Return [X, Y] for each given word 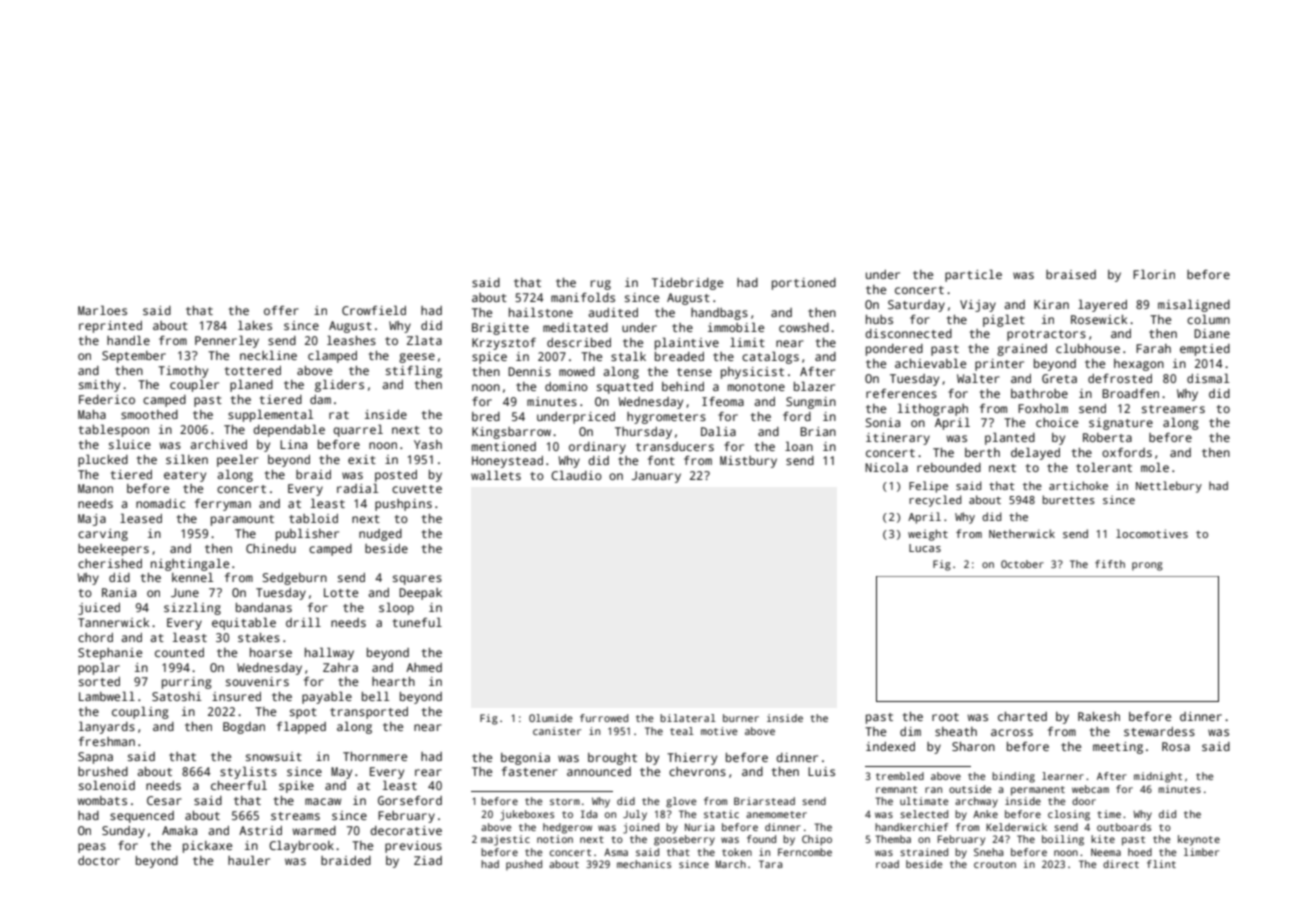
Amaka [179, 830]
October [1022, 564]
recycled [935, 501]
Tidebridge [687, 284]
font [661, 460]
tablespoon [114, 430]
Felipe [928, 487]
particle [973, 275]
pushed [524, 865]
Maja [92, 520]
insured [236, 696]
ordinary [597, 448]
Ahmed [424, 667]
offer [281, 310]
